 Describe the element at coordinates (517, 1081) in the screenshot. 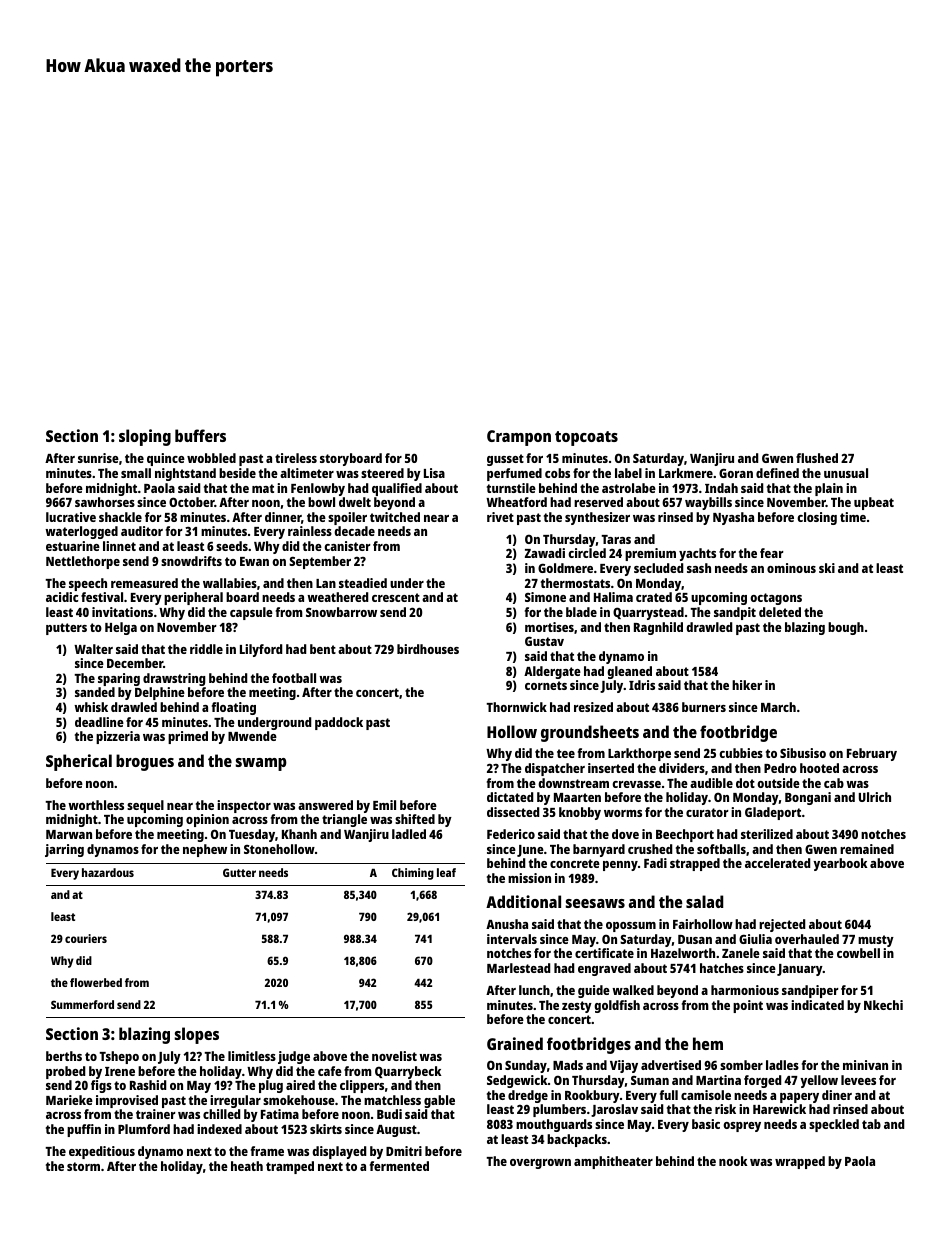

I see `Sedgewick` at that location.
